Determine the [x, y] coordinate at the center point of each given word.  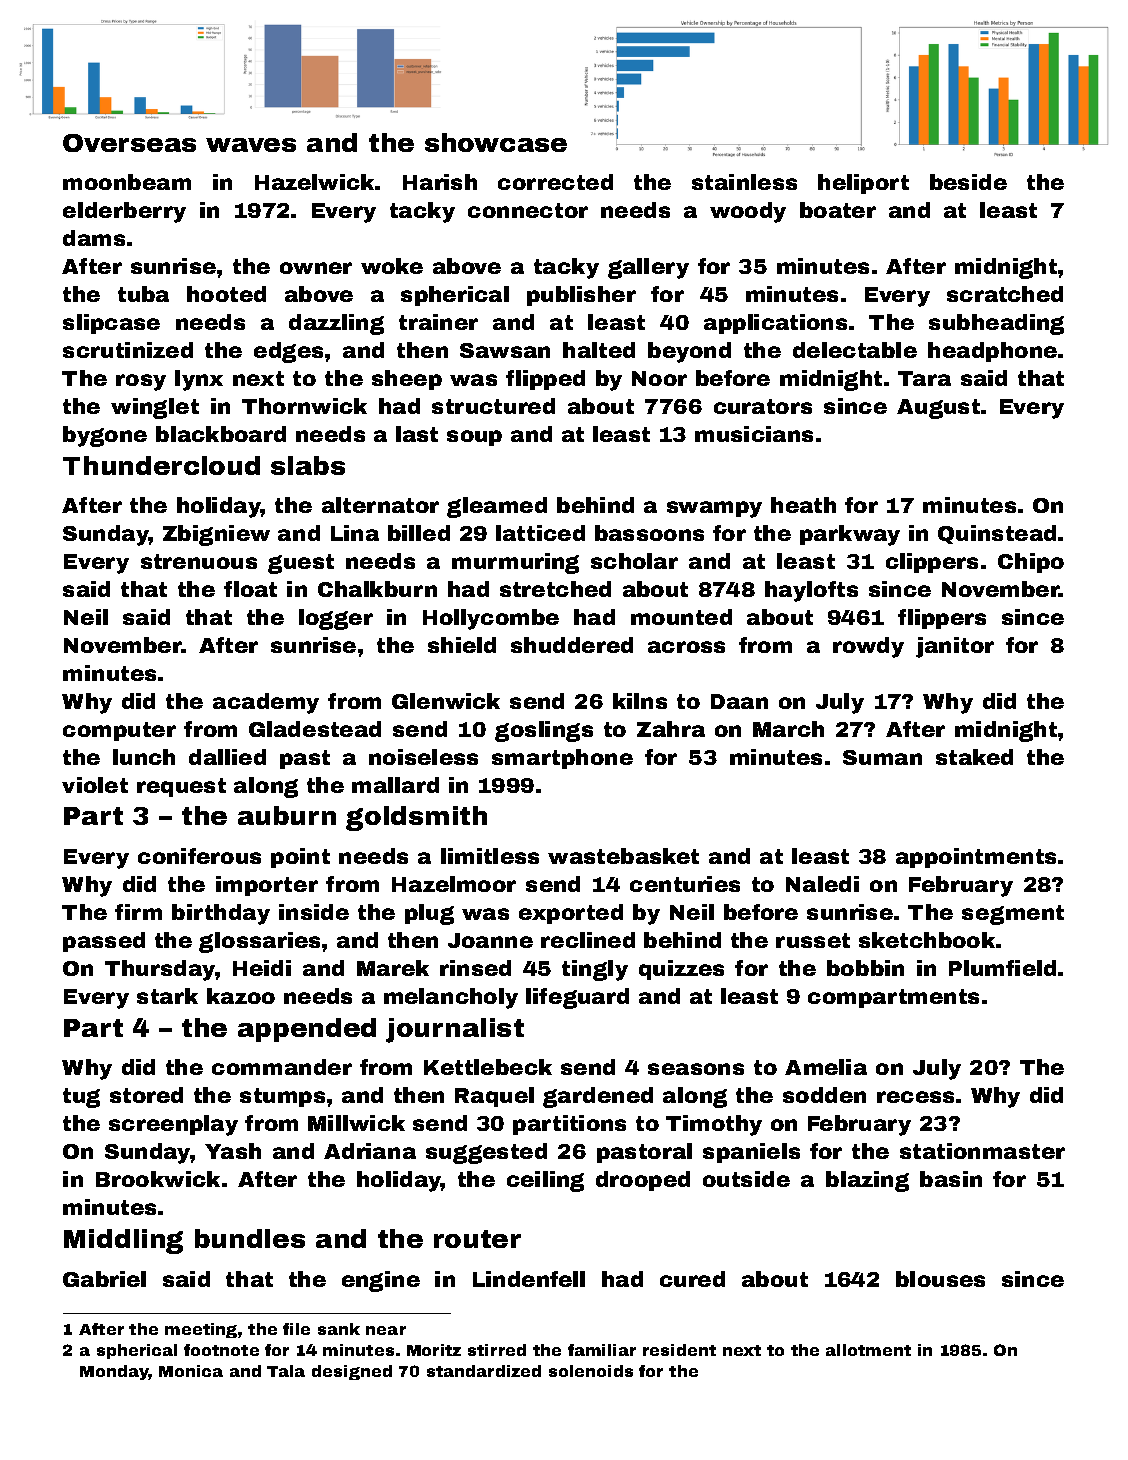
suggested [486, 1153]
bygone [105, 436]
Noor [659, 378]
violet [95, 785]
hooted [226, 294]
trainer [438, 322]
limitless [490, 856]
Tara [924, 378]
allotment [868, 1350]
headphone [992, 352]
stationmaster [982, 1151]
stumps [282, 1097]
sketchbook [927, 940]
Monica [191, 1371]
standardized [484, 1371]
